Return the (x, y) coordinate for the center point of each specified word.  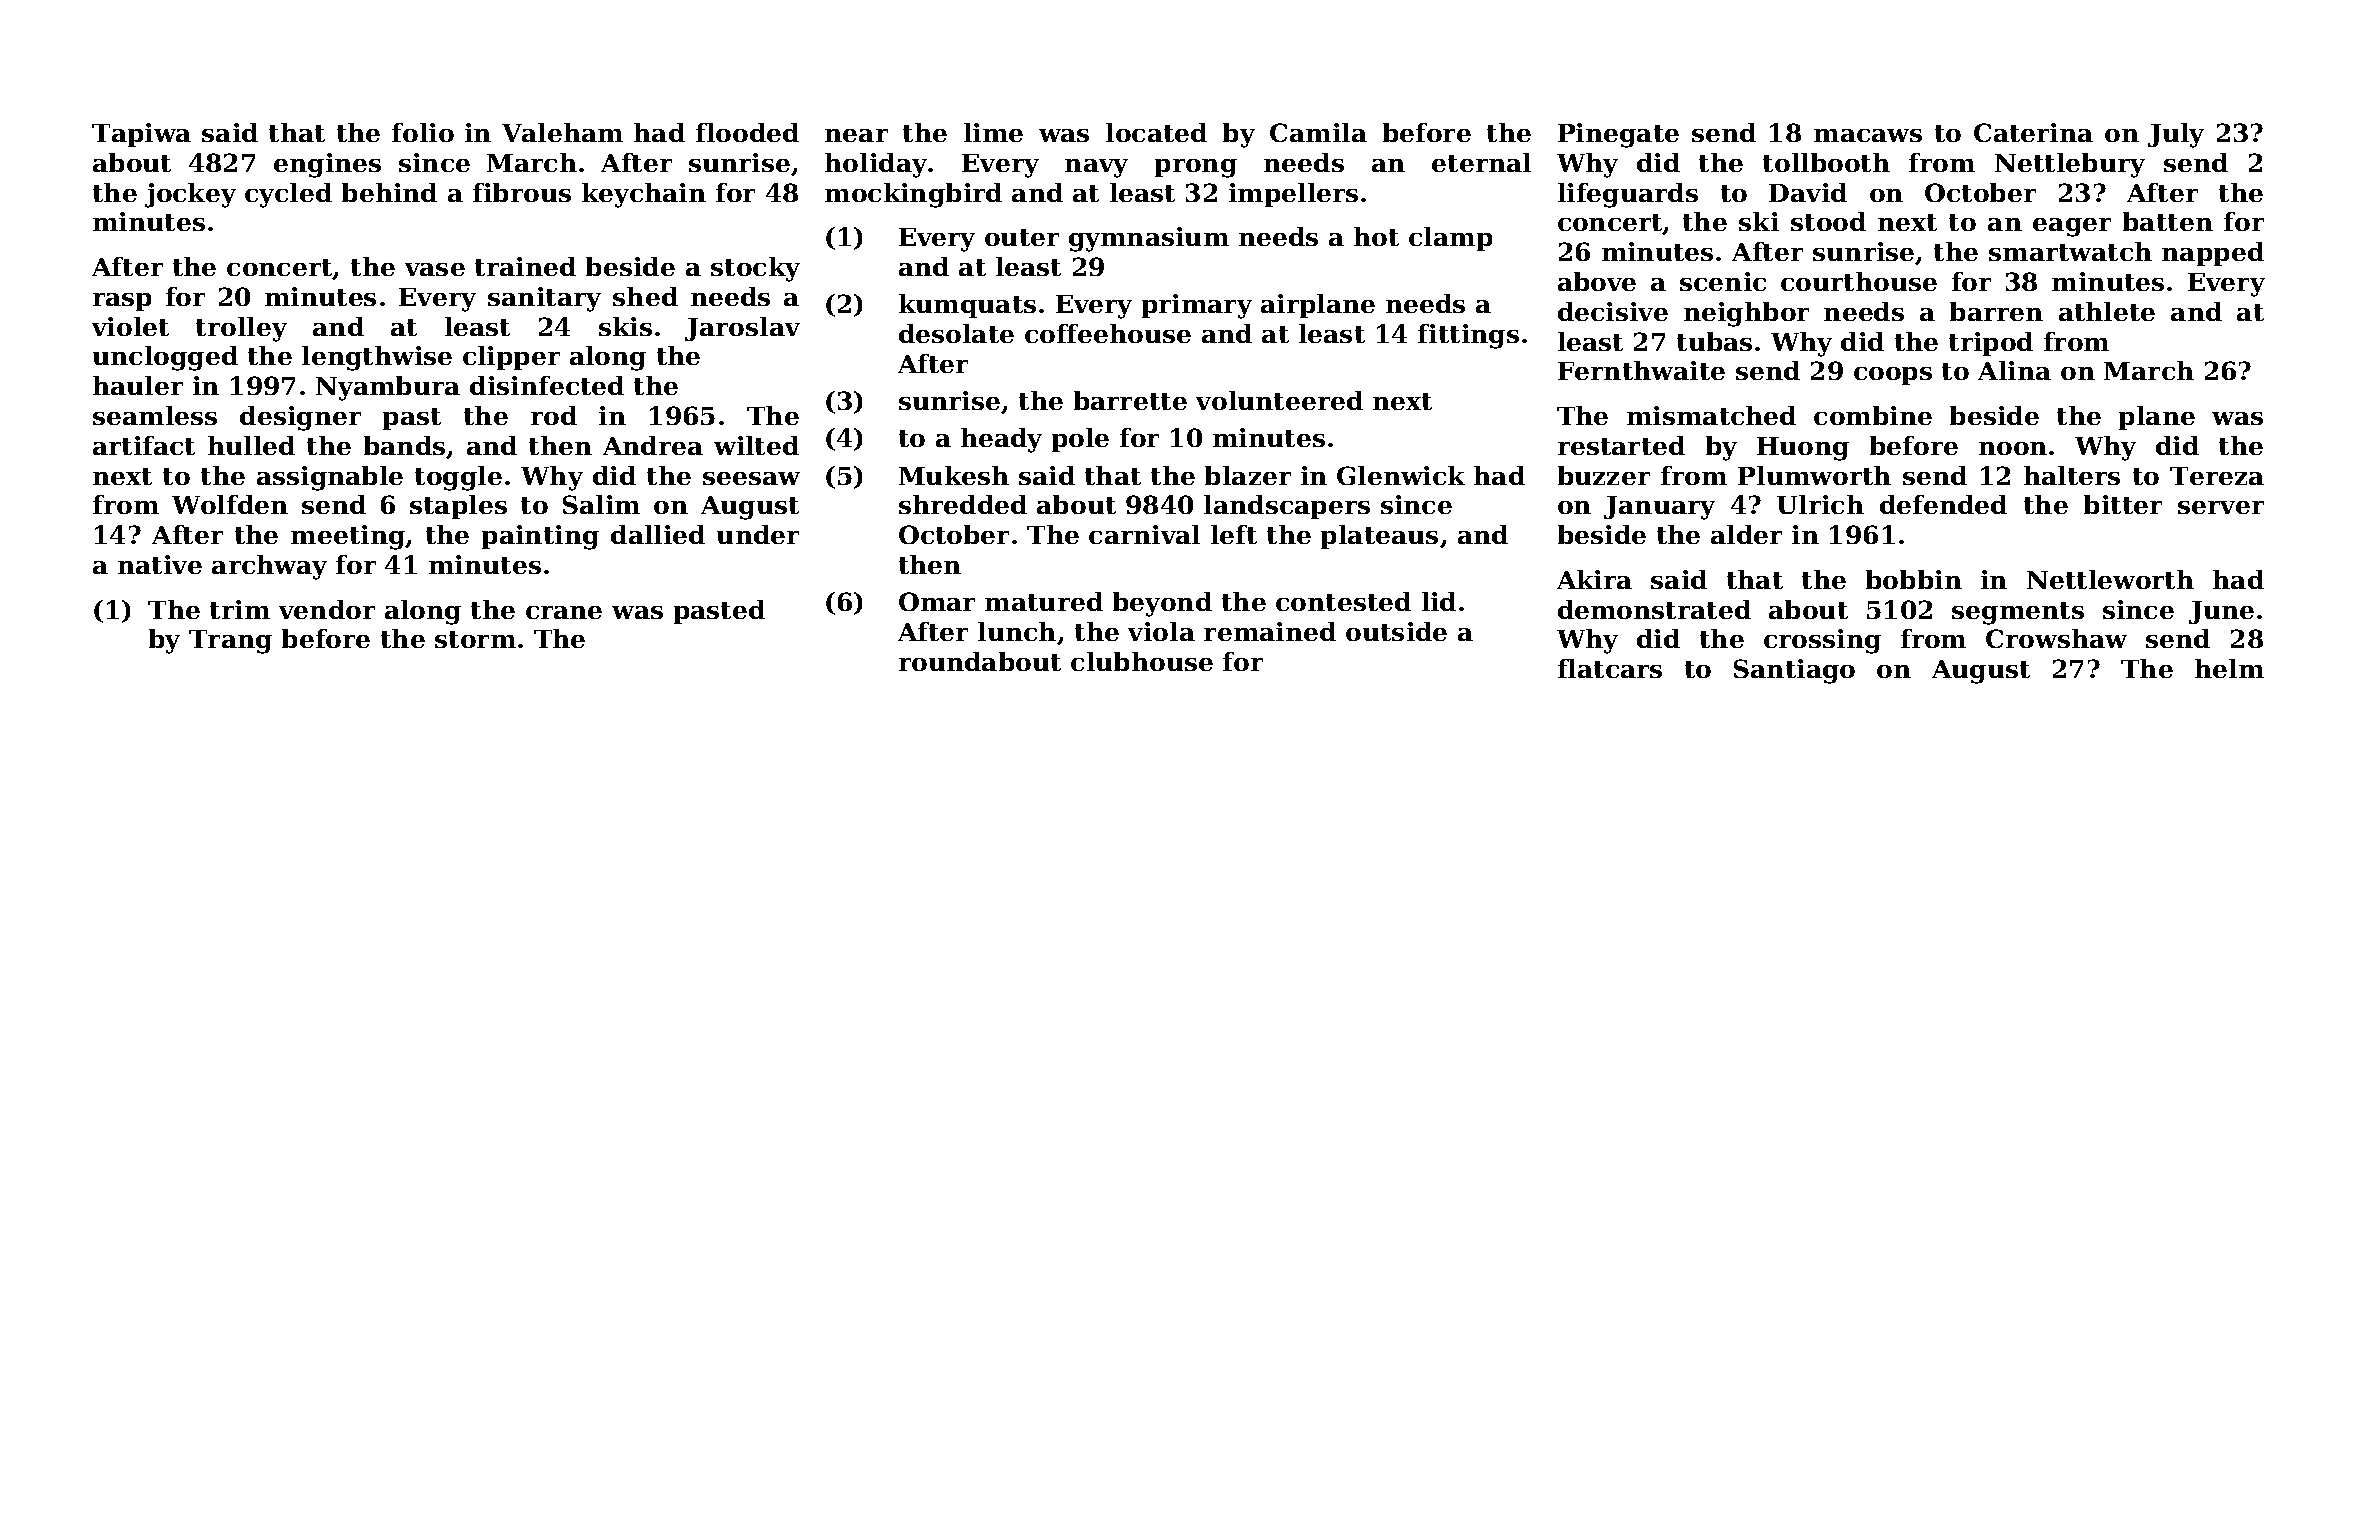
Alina (2014, 370)
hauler (138, 385)
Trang (230, 642)
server (2221, 507)
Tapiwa (141, 135)
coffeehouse (1108, 333)
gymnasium (1149, 239)
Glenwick (1401, 475)
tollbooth (1826, 162)
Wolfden (230, 504)
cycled (288, 195)
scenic (1723, 281)
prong (1196, 168)
